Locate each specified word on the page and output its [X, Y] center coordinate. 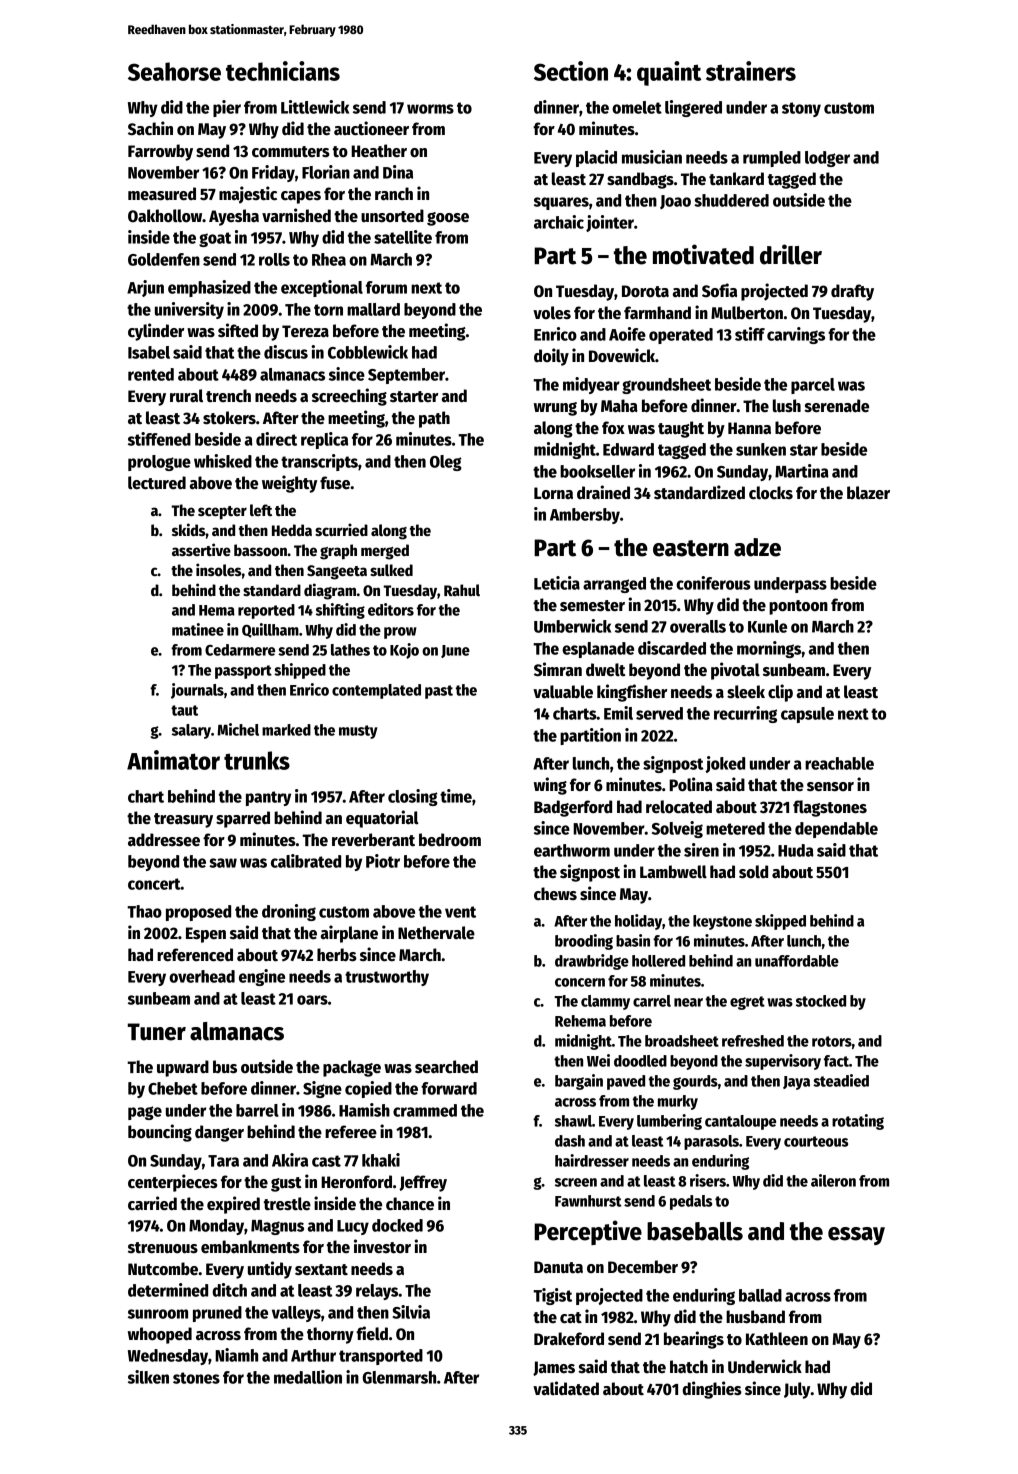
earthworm [572, 850]
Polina [691, 784]
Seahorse [174, 71]
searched [446, 1067]
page [145, 1113]
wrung [555, 409]
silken [148, 1377]
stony [801, 109]
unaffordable [797, 961]
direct [276, 439]
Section [571, 71]
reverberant [373, 840]
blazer [868, 493]
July [797, 1390]
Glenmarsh [399, 1377]
